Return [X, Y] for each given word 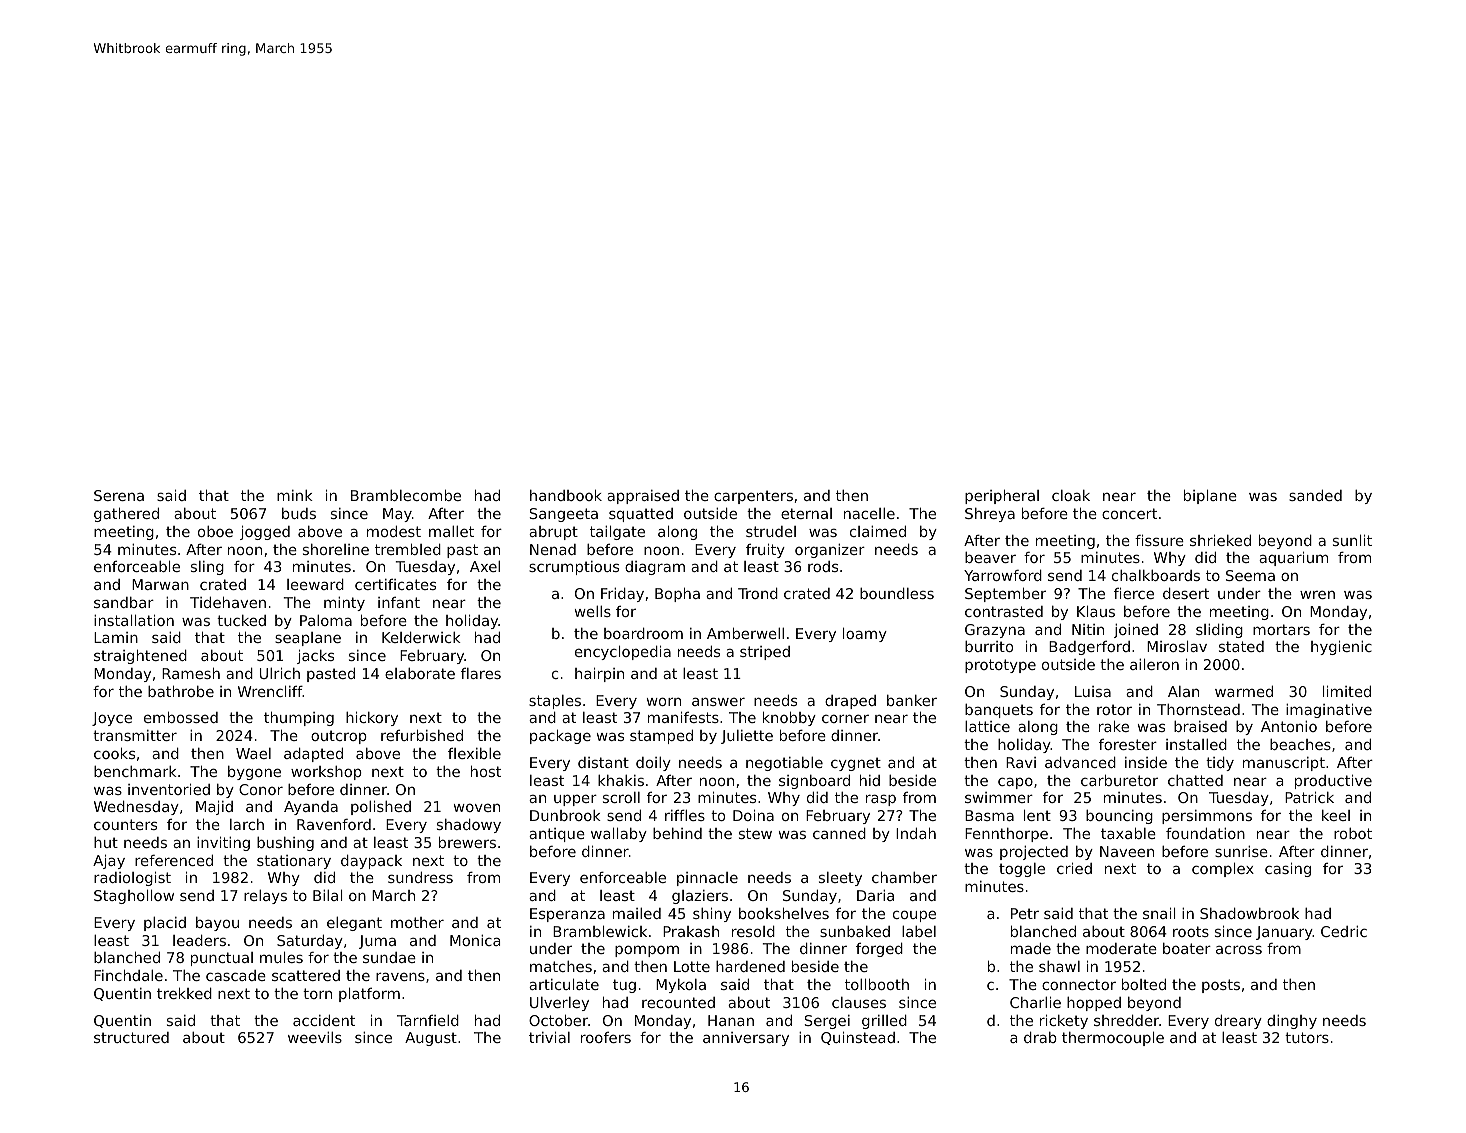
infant [399, 602]
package [560, 736]
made [1031, 948]
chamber [904, 877]
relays [265, 897]
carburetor [1119, 780]
